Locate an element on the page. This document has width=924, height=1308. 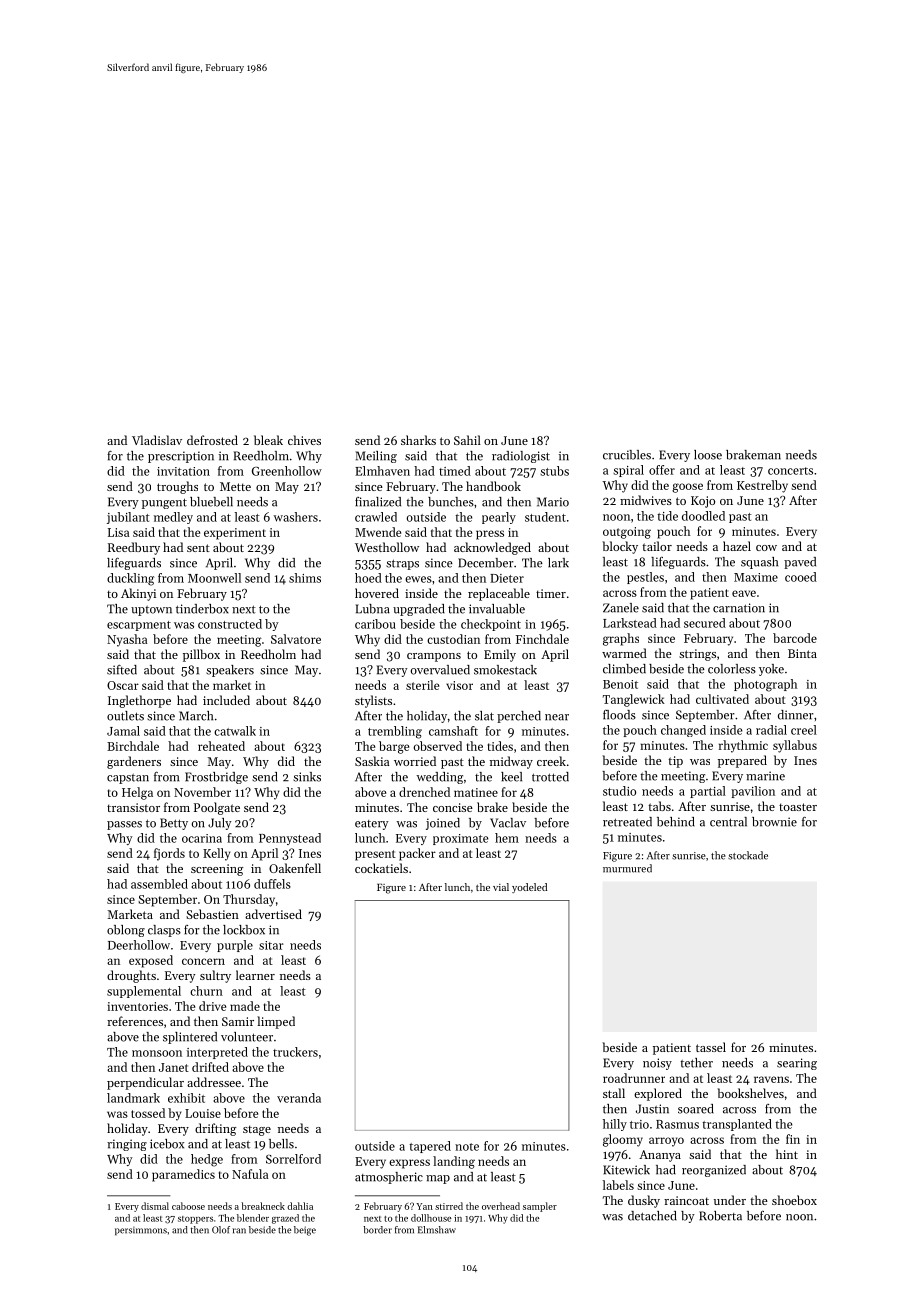
clasps is located at coordinates (164, 931).
